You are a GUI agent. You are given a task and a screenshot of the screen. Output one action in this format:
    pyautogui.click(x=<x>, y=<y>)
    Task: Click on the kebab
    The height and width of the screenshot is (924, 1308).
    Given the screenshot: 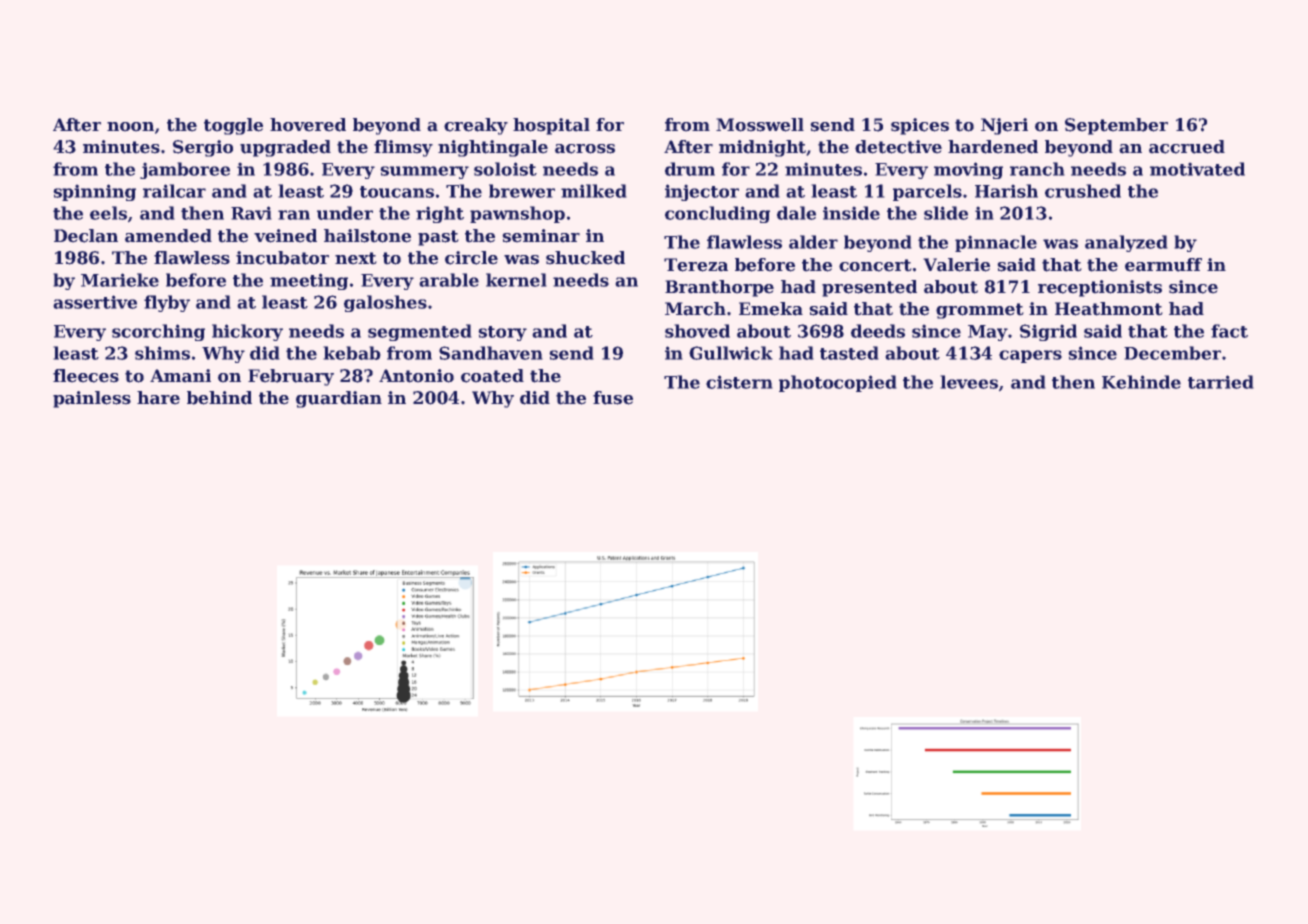 What is the action you would take?
    pyautogui.click(x=352, y=353)
